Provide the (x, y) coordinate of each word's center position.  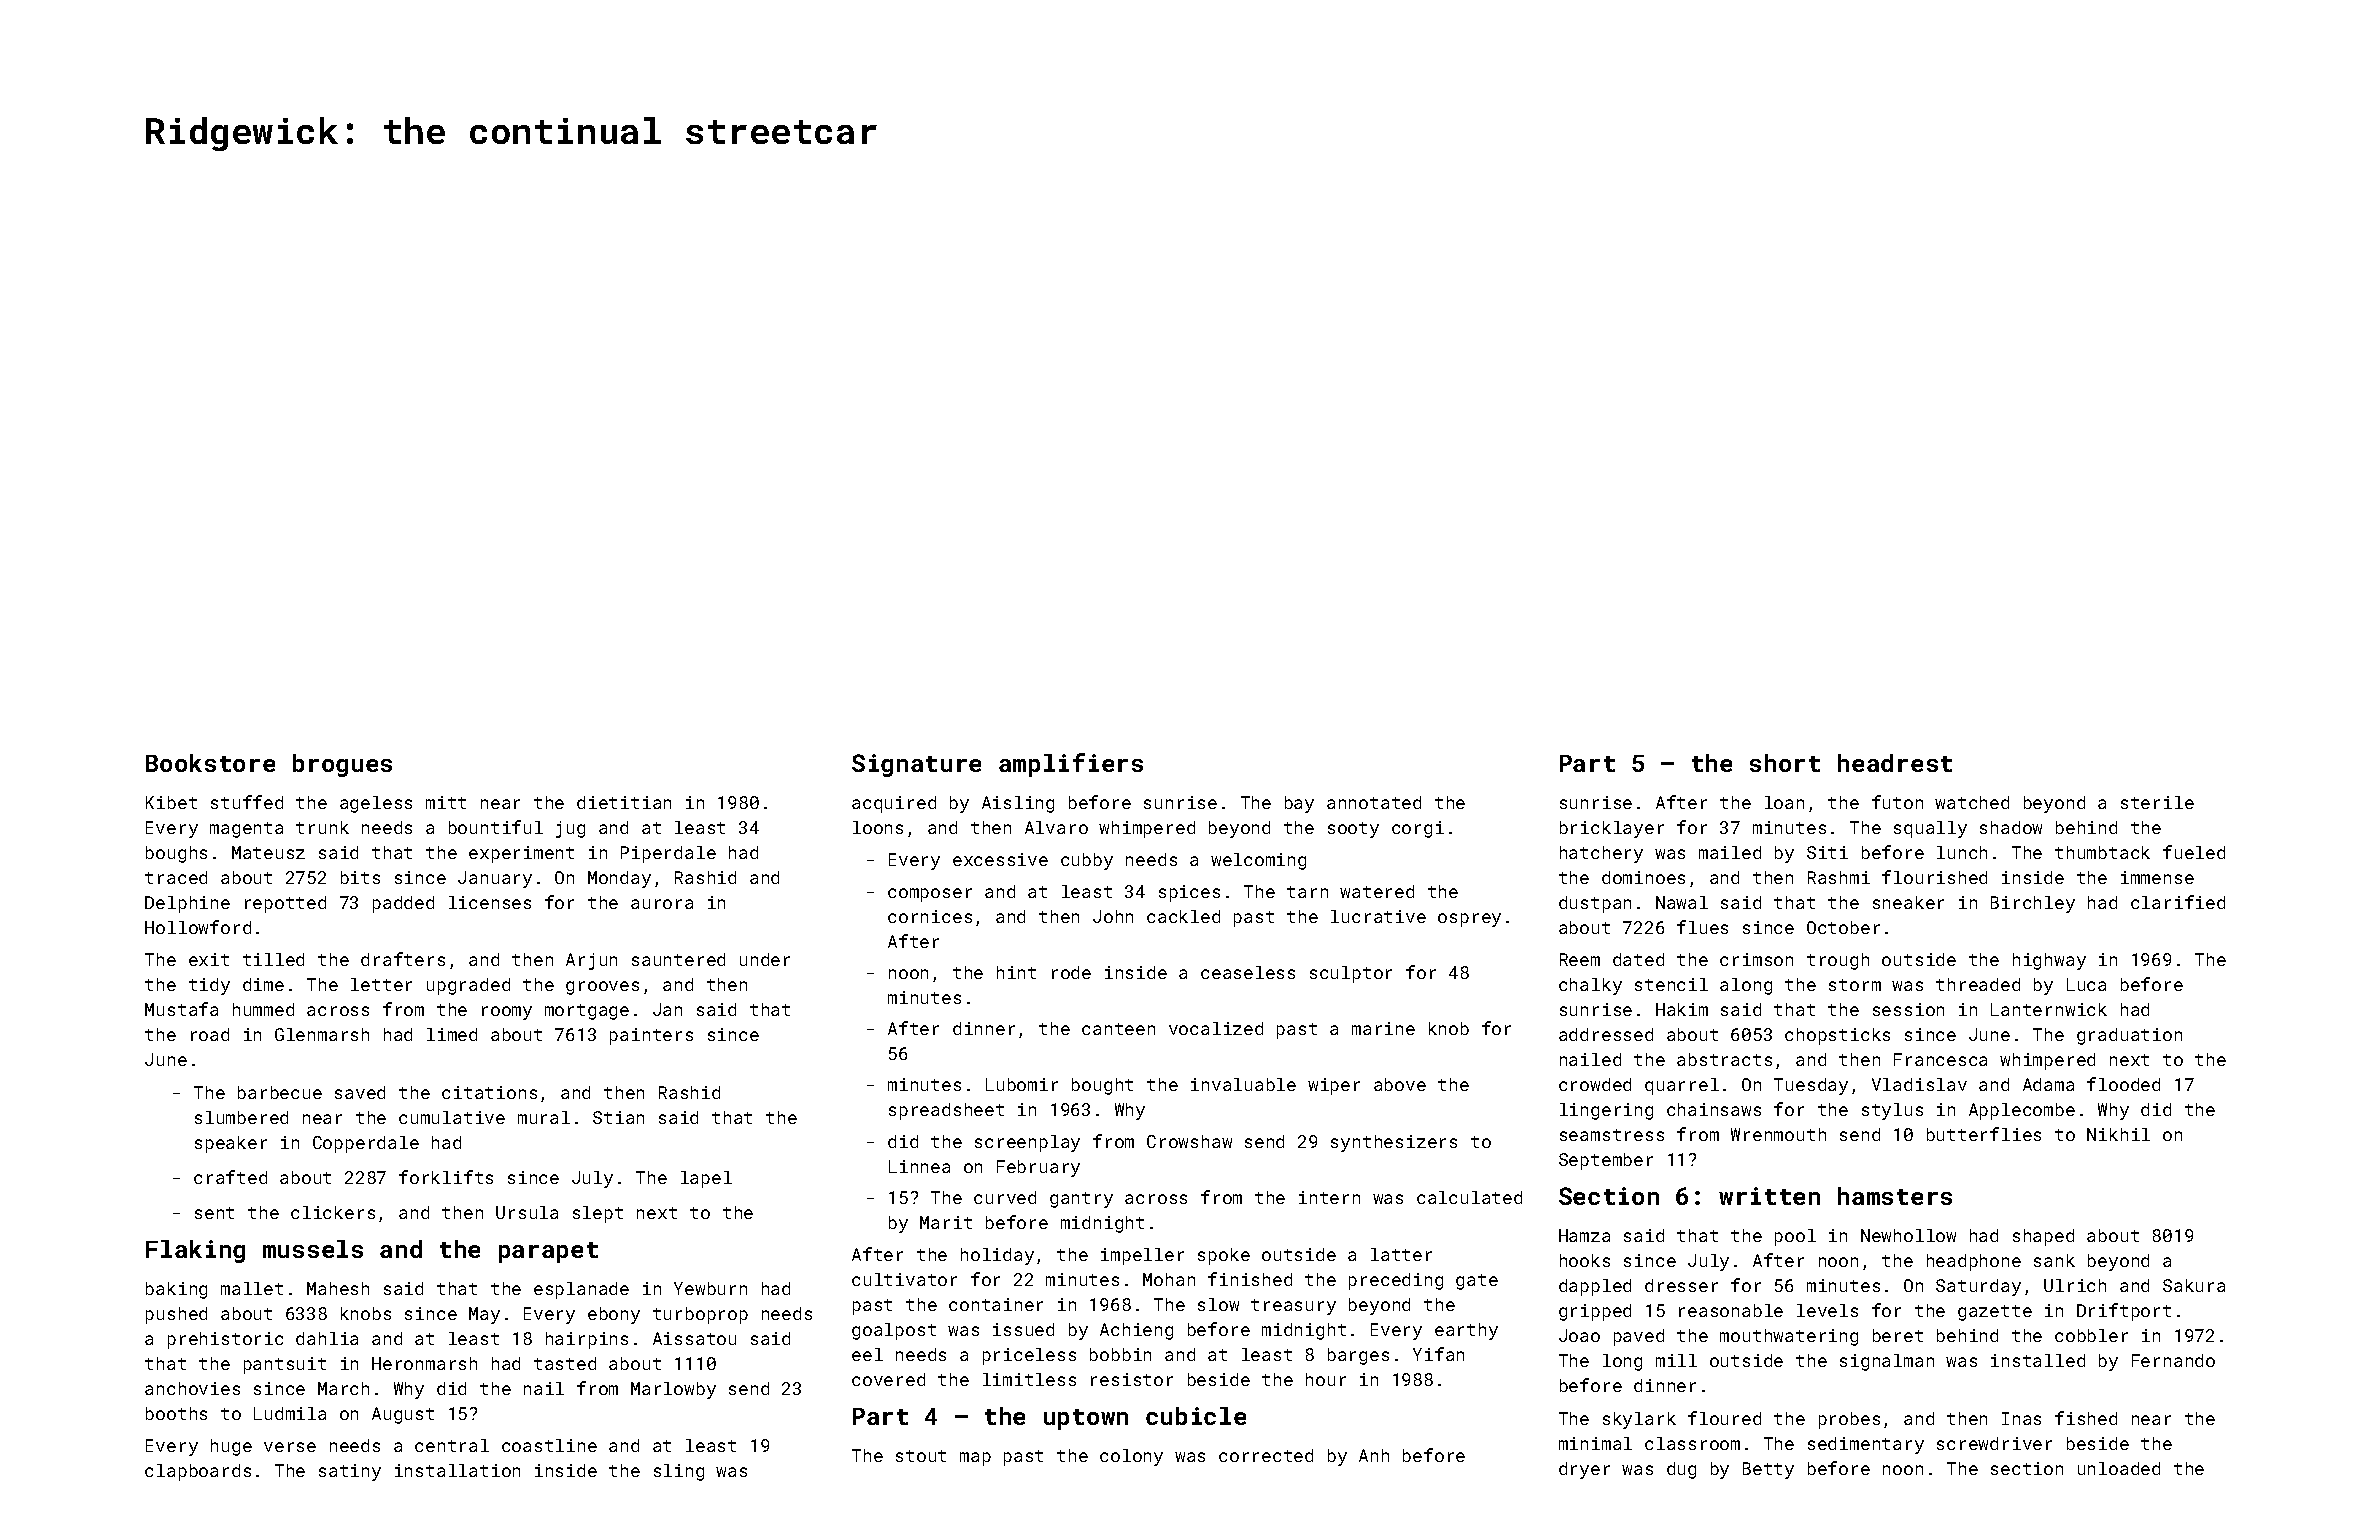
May (484, 1315)
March (343, 1388)
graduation (2129, 1036)
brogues (342, 765)
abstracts (1724, 1059)
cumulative (452, 1117)
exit (209, 959)
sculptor (1351, 974)
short (1785, 763)
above (1400, 1084)
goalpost (894, 1331)
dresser (1681, 1285)
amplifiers (1071, 765)
